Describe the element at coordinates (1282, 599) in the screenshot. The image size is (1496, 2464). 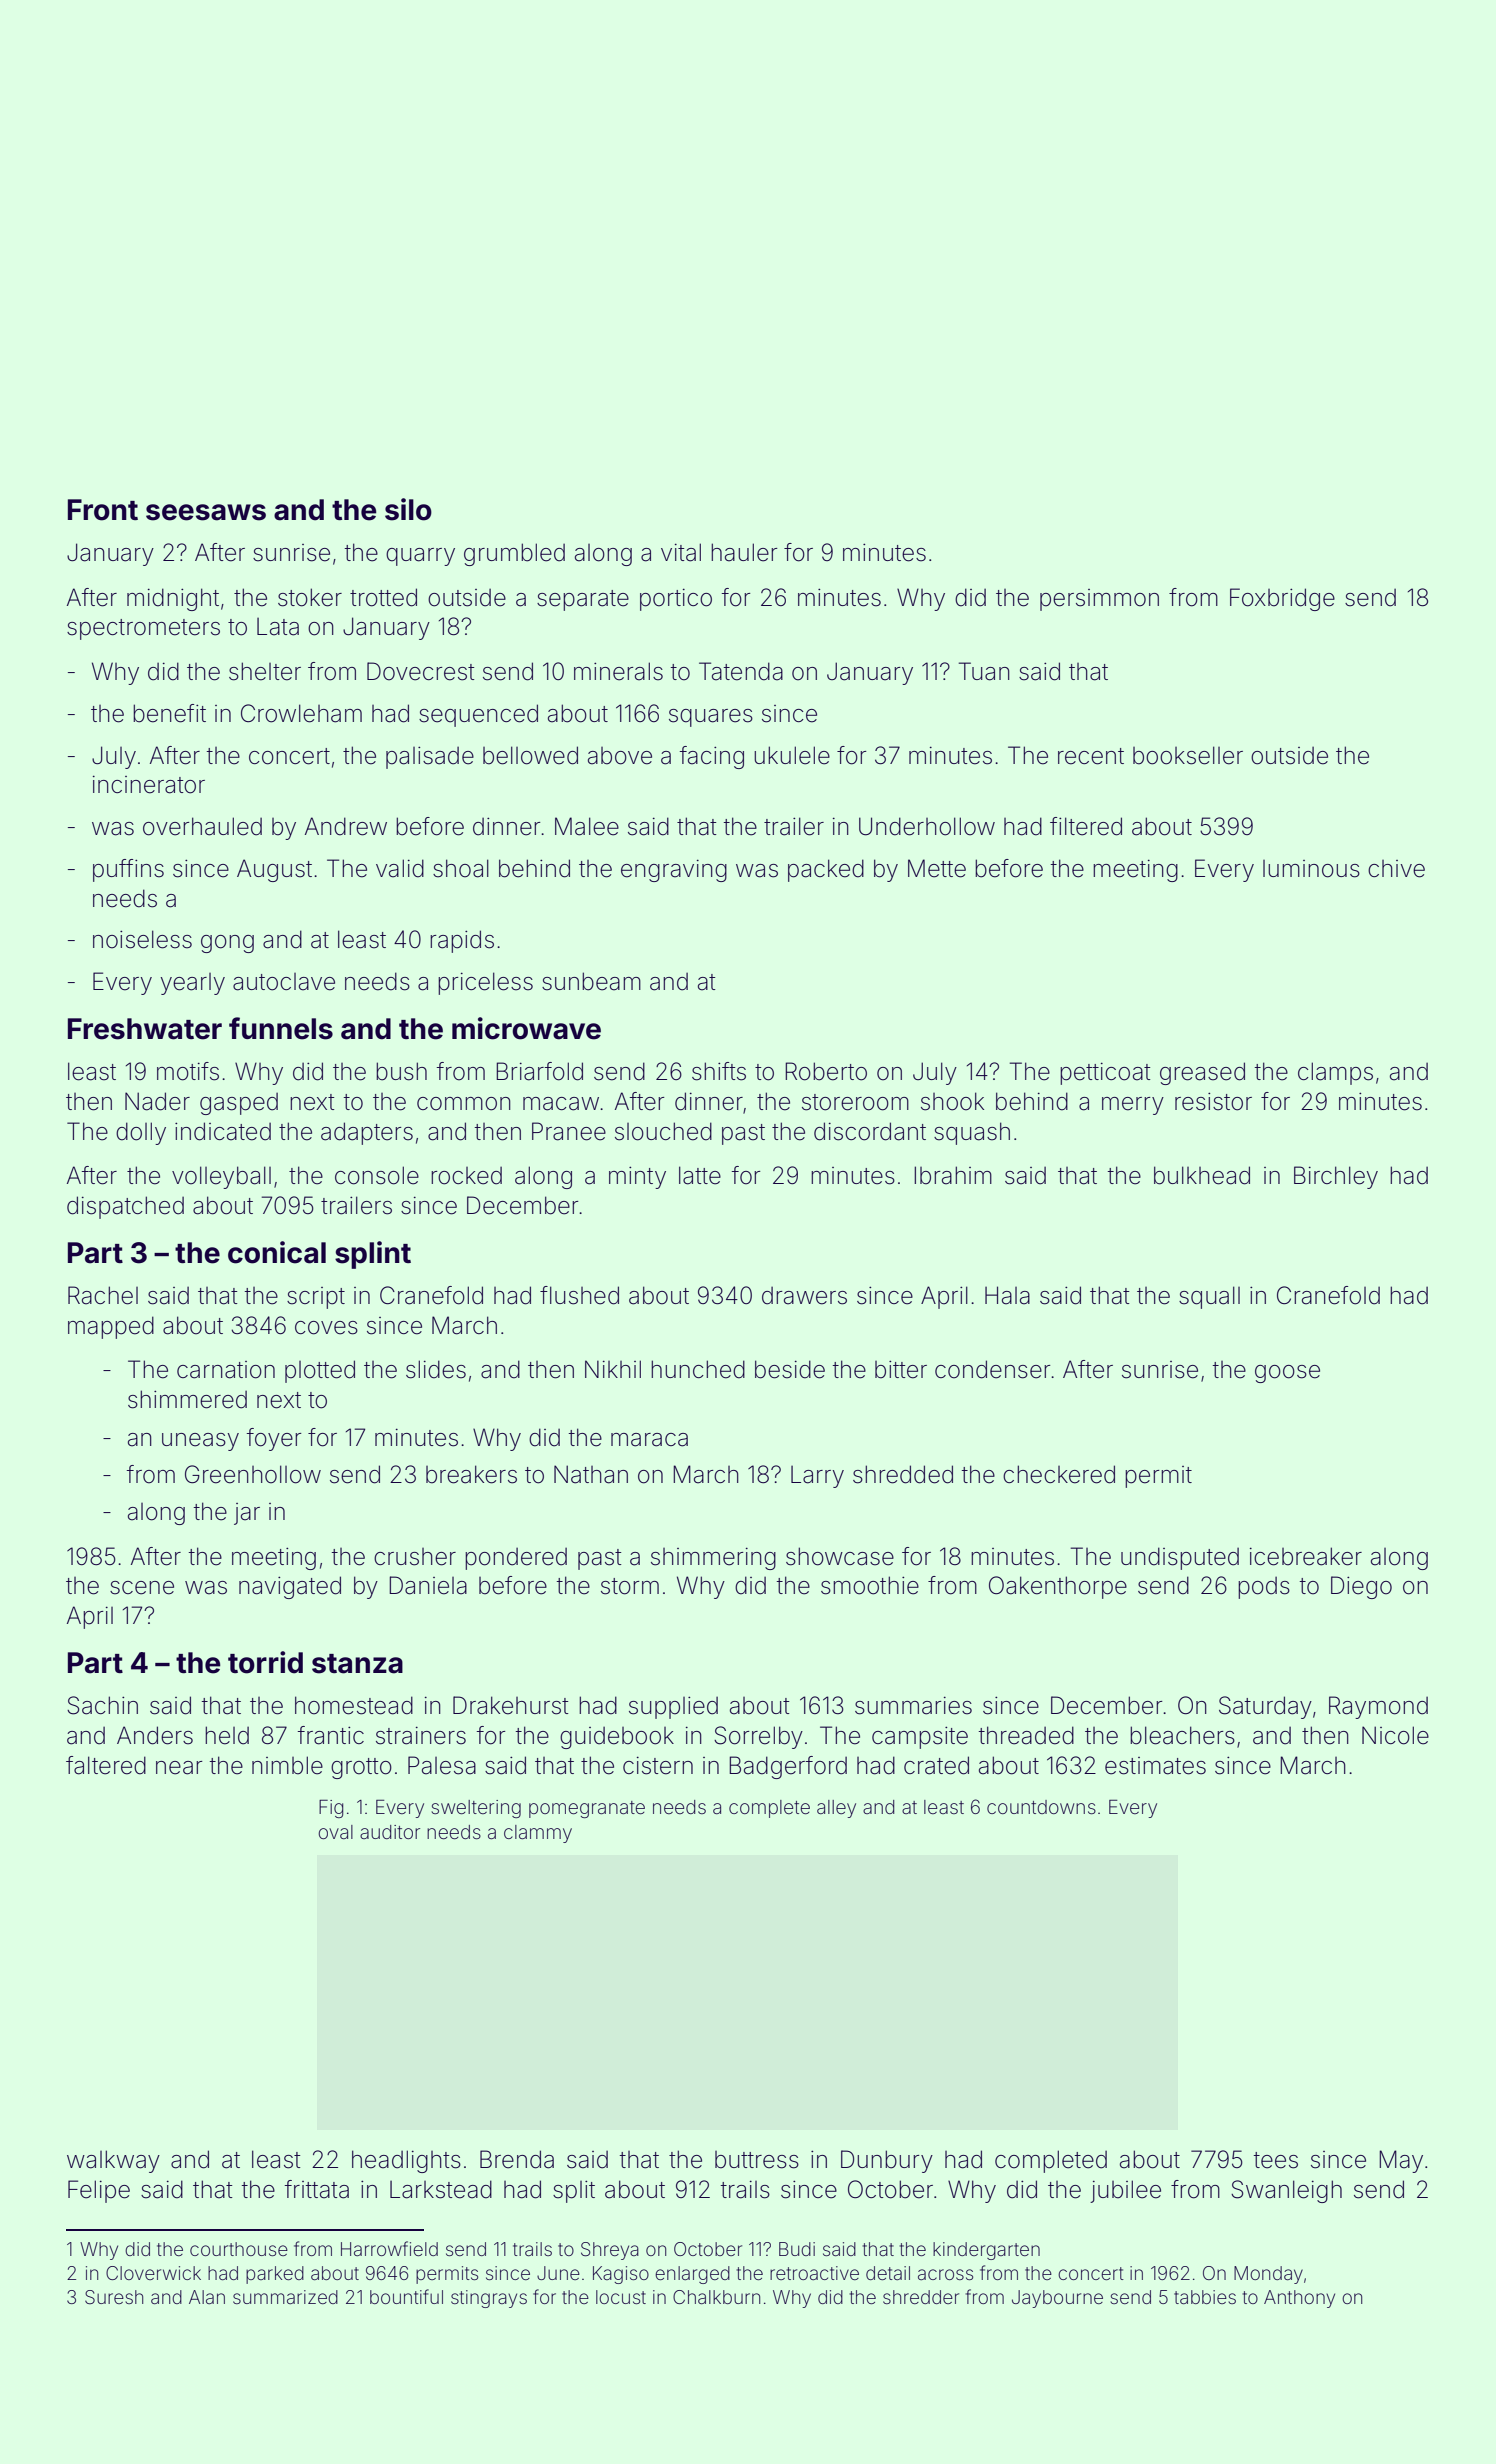
I see `Foxbridge` at that location.
